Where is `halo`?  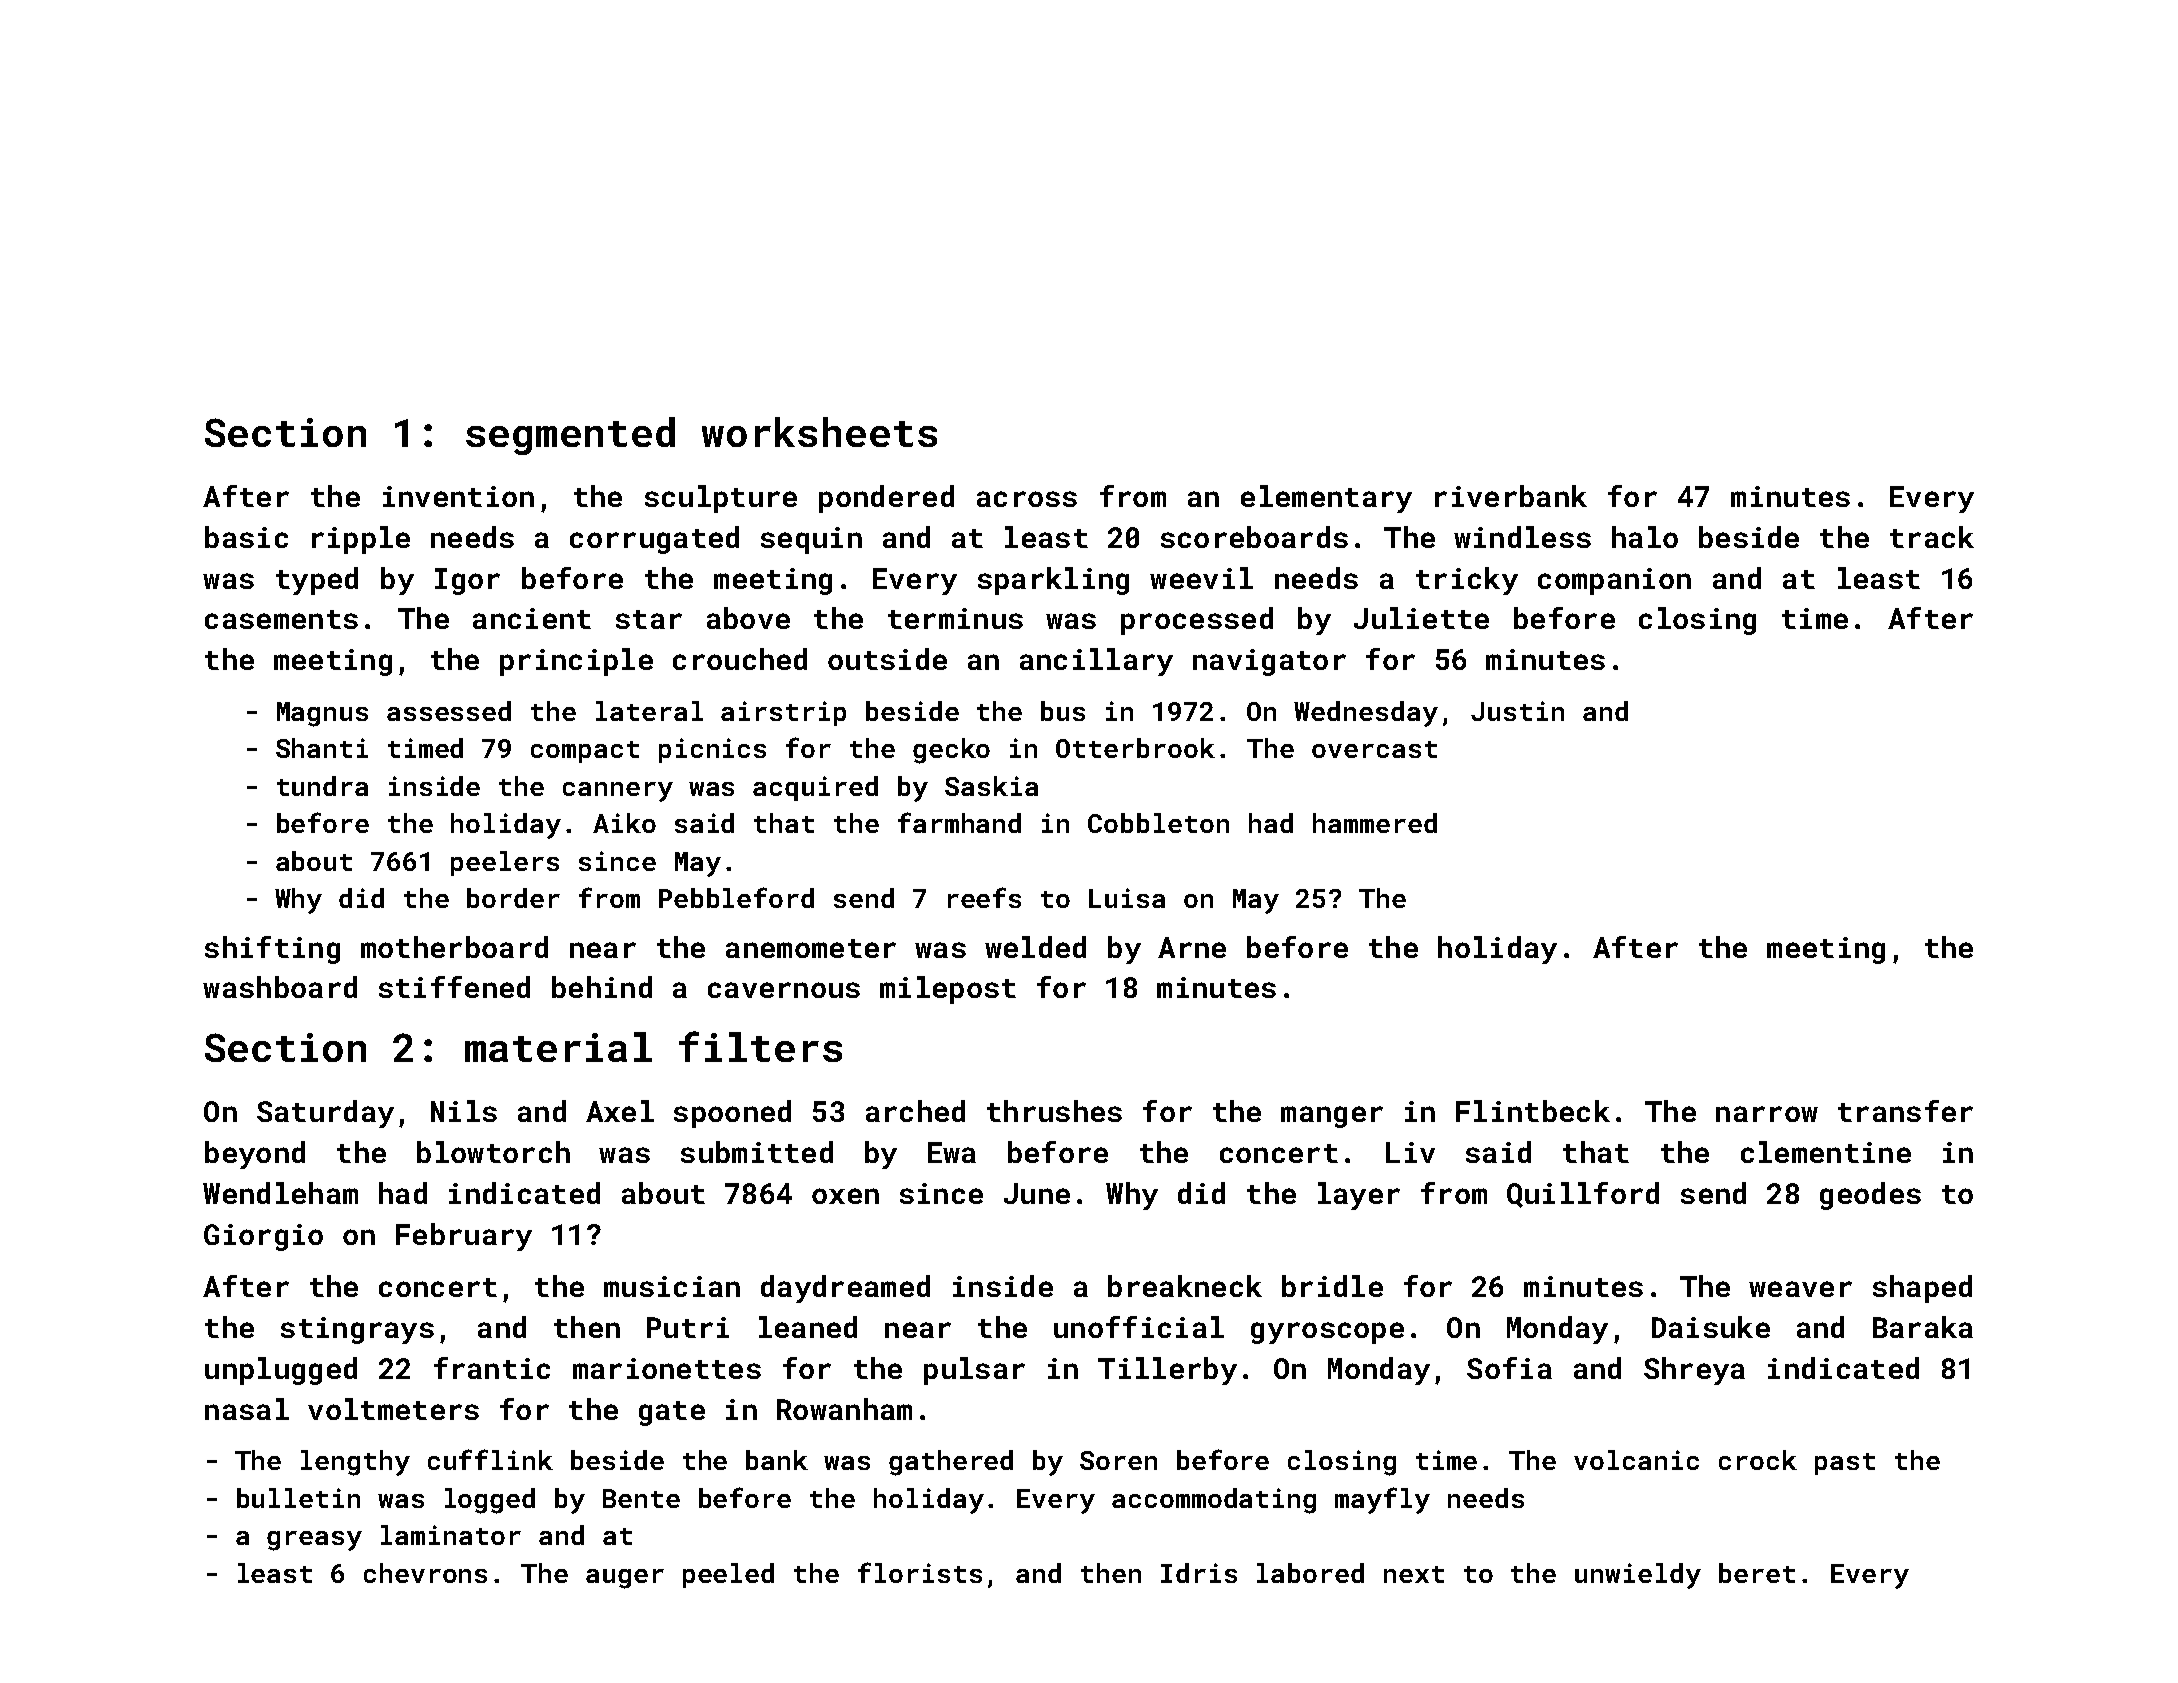 halo is located at coordinates (1645, 537).
